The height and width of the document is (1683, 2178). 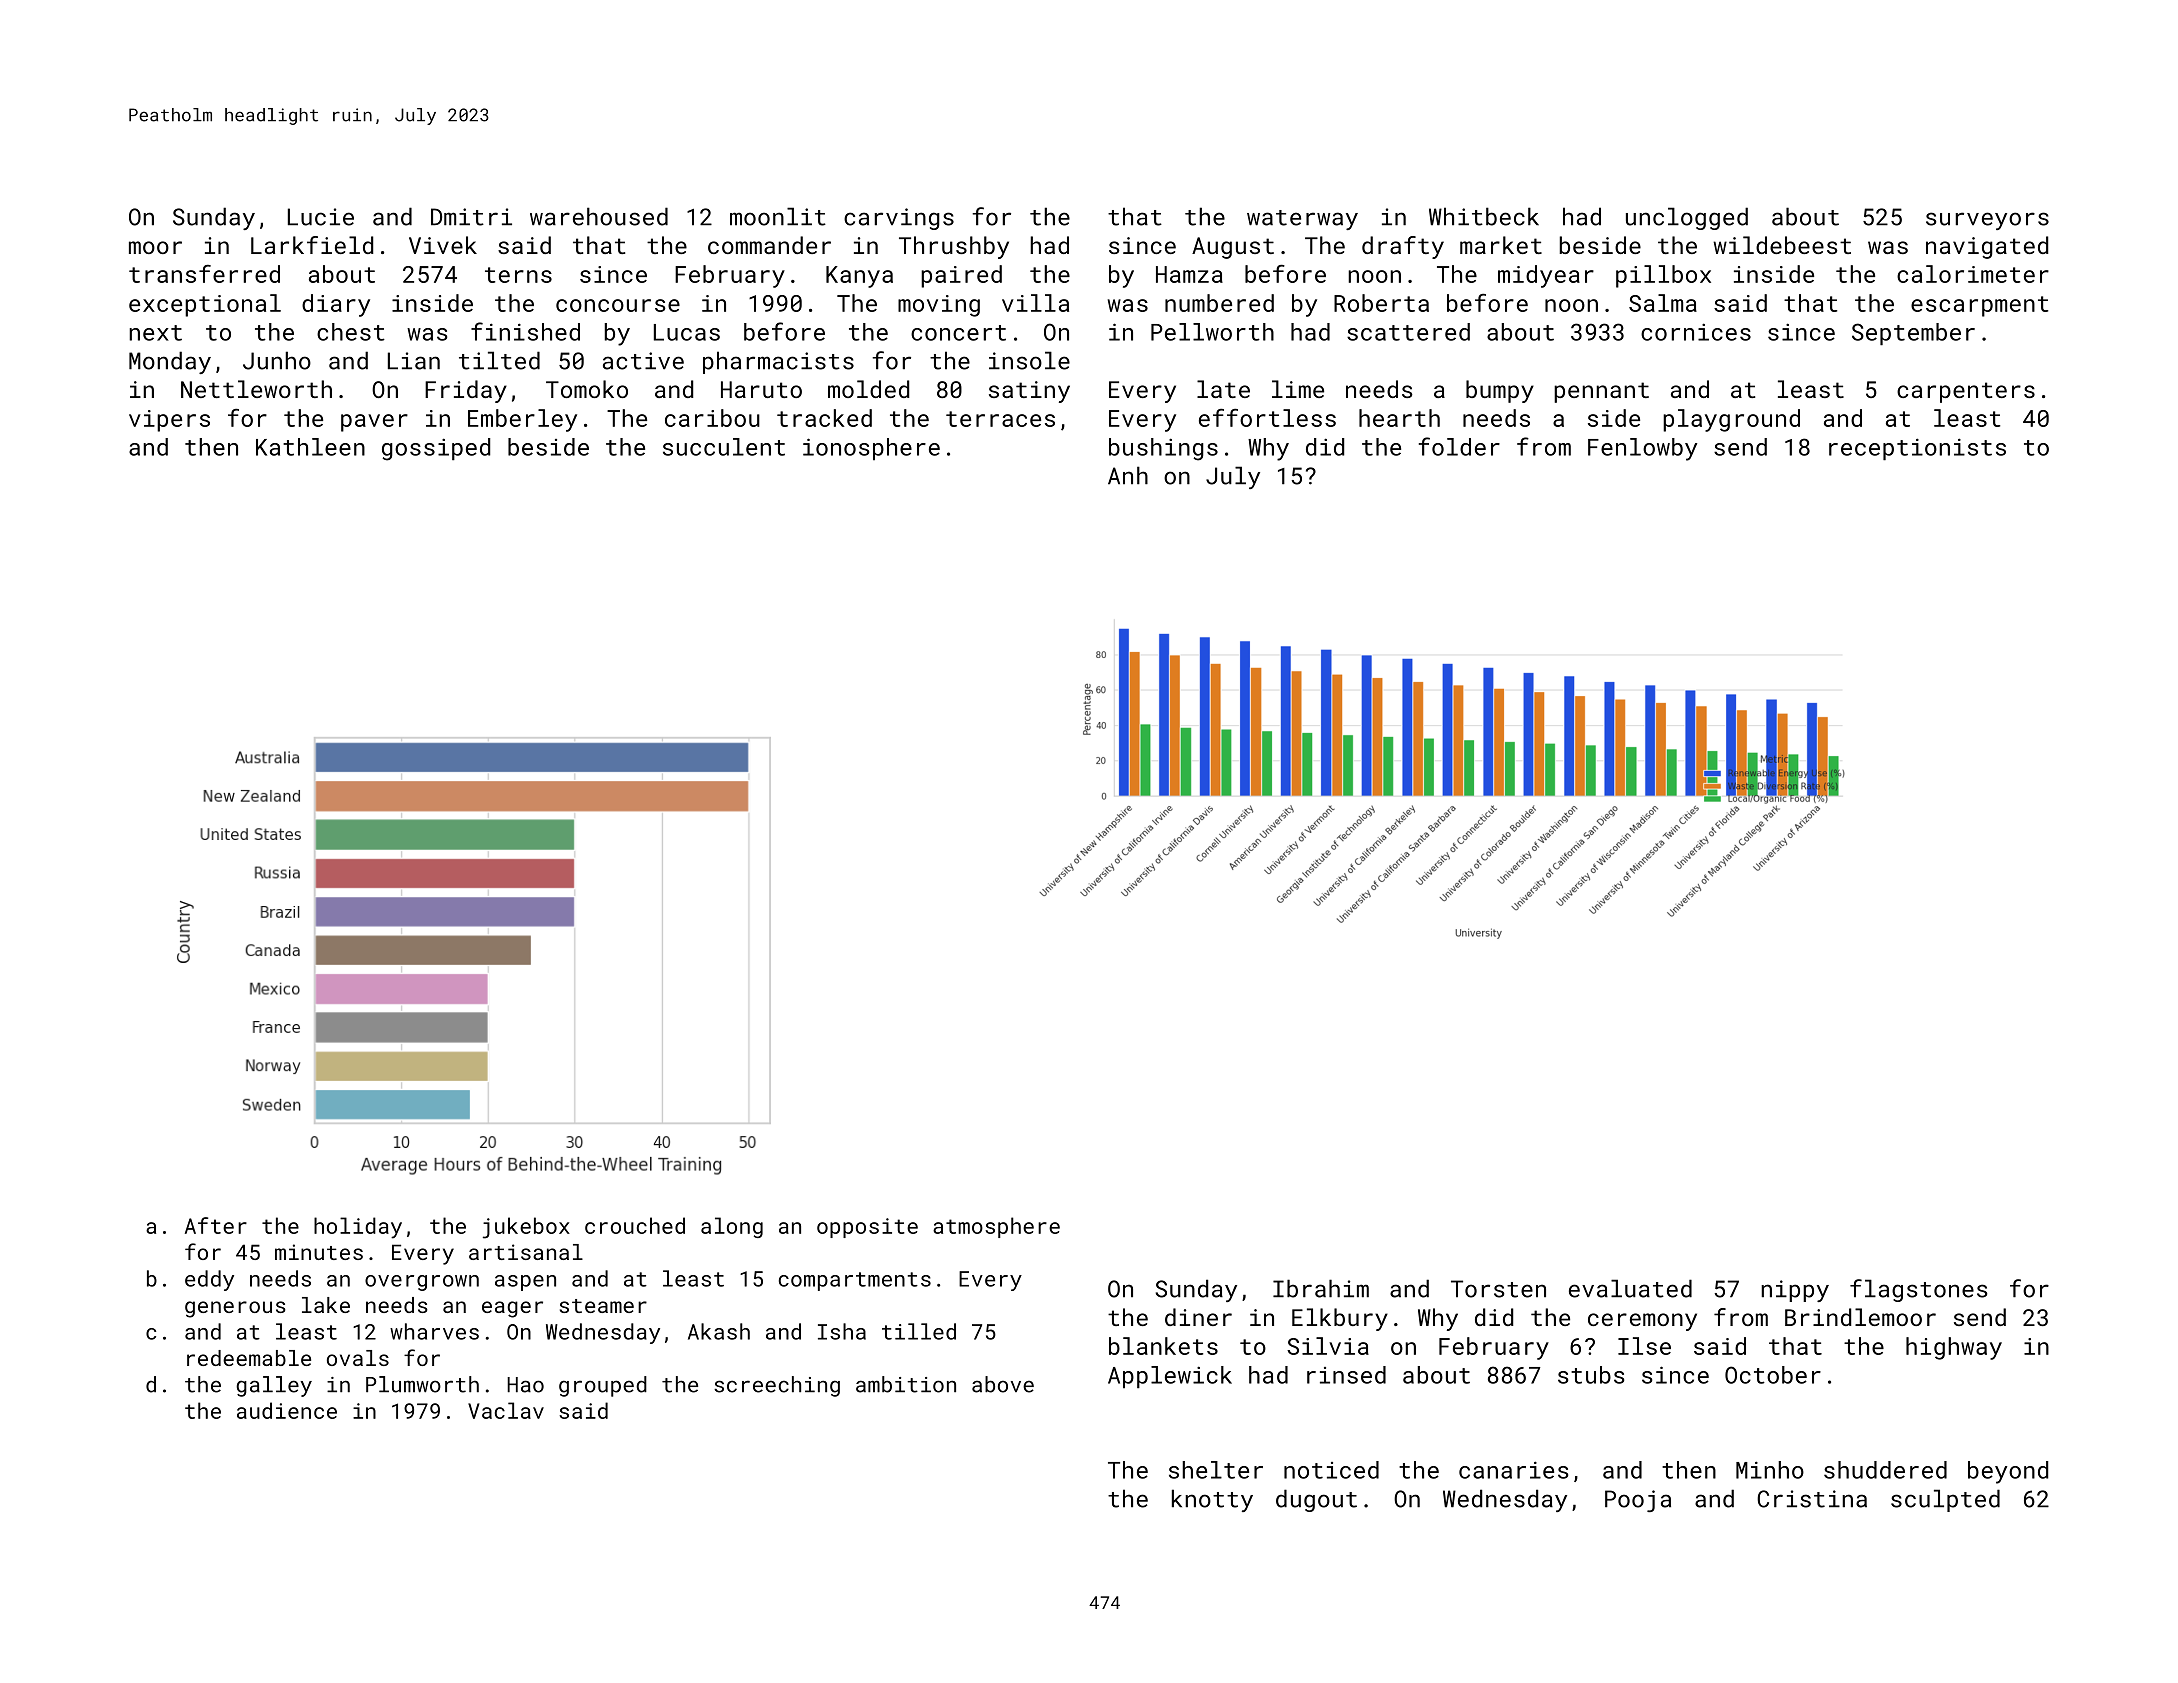 I want to click on folder, so click(x=1459, y=446).
